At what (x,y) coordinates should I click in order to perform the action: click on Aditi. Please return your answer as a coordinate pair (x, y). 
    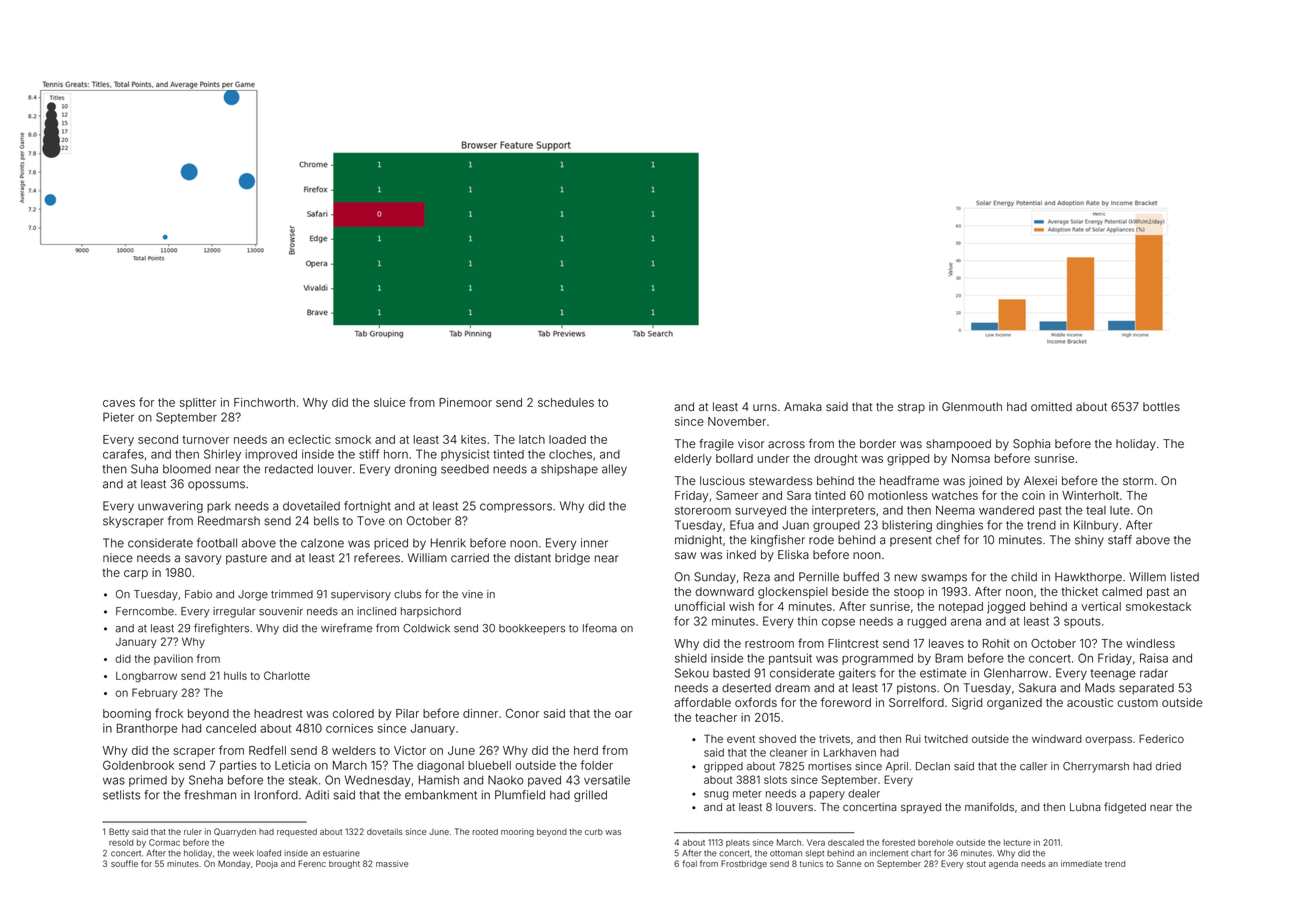
    Looking at the image, I should click on (317, 795).
